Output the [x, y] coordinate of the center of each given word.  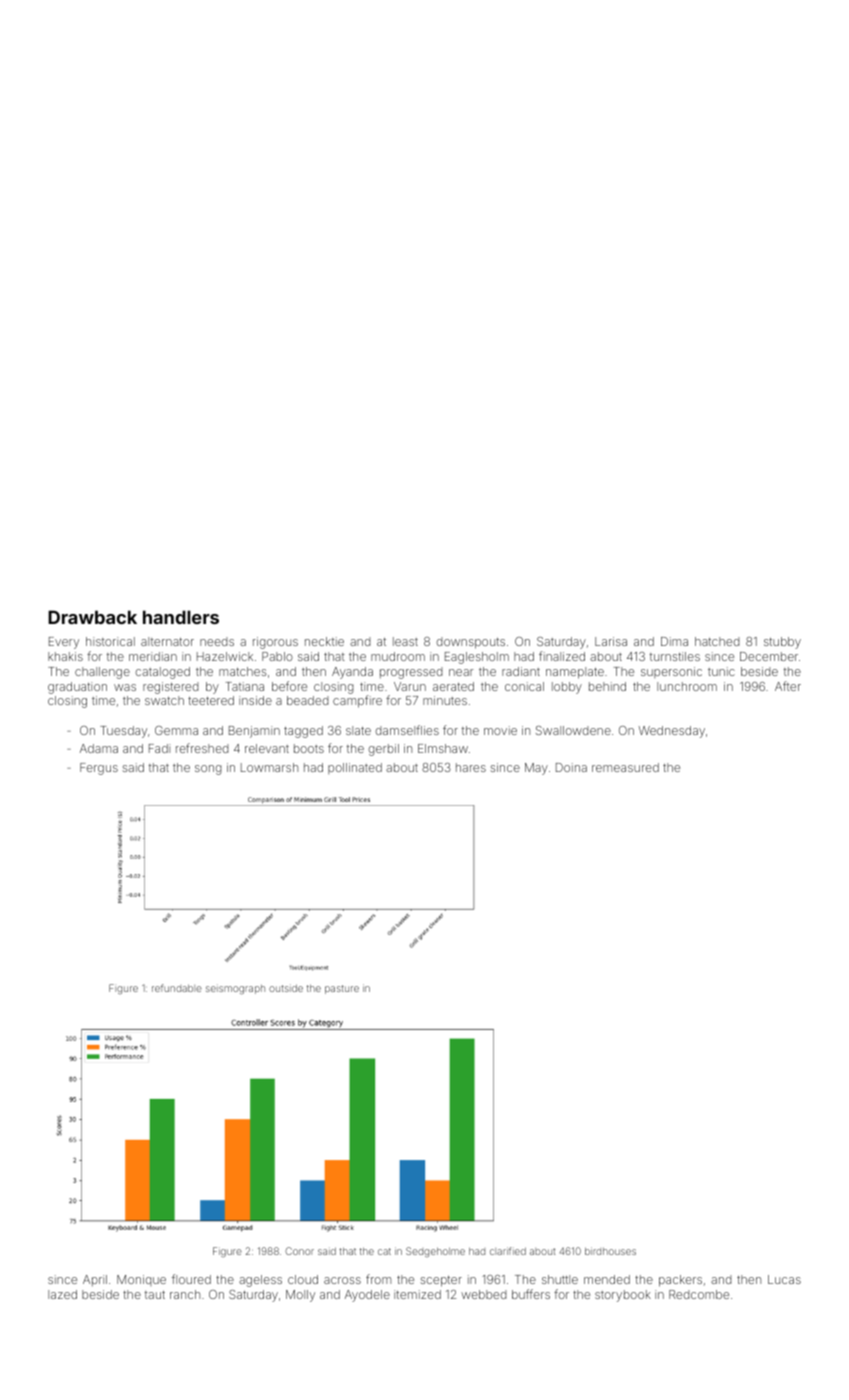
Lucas [784, 1279]
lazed [62, 1294]
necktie [324, 641]
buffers [531, 1294]
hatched [717, 641]
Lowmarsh [269, 767]
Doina [571, 767]
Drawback [92, 617]
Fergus [99, 769]
